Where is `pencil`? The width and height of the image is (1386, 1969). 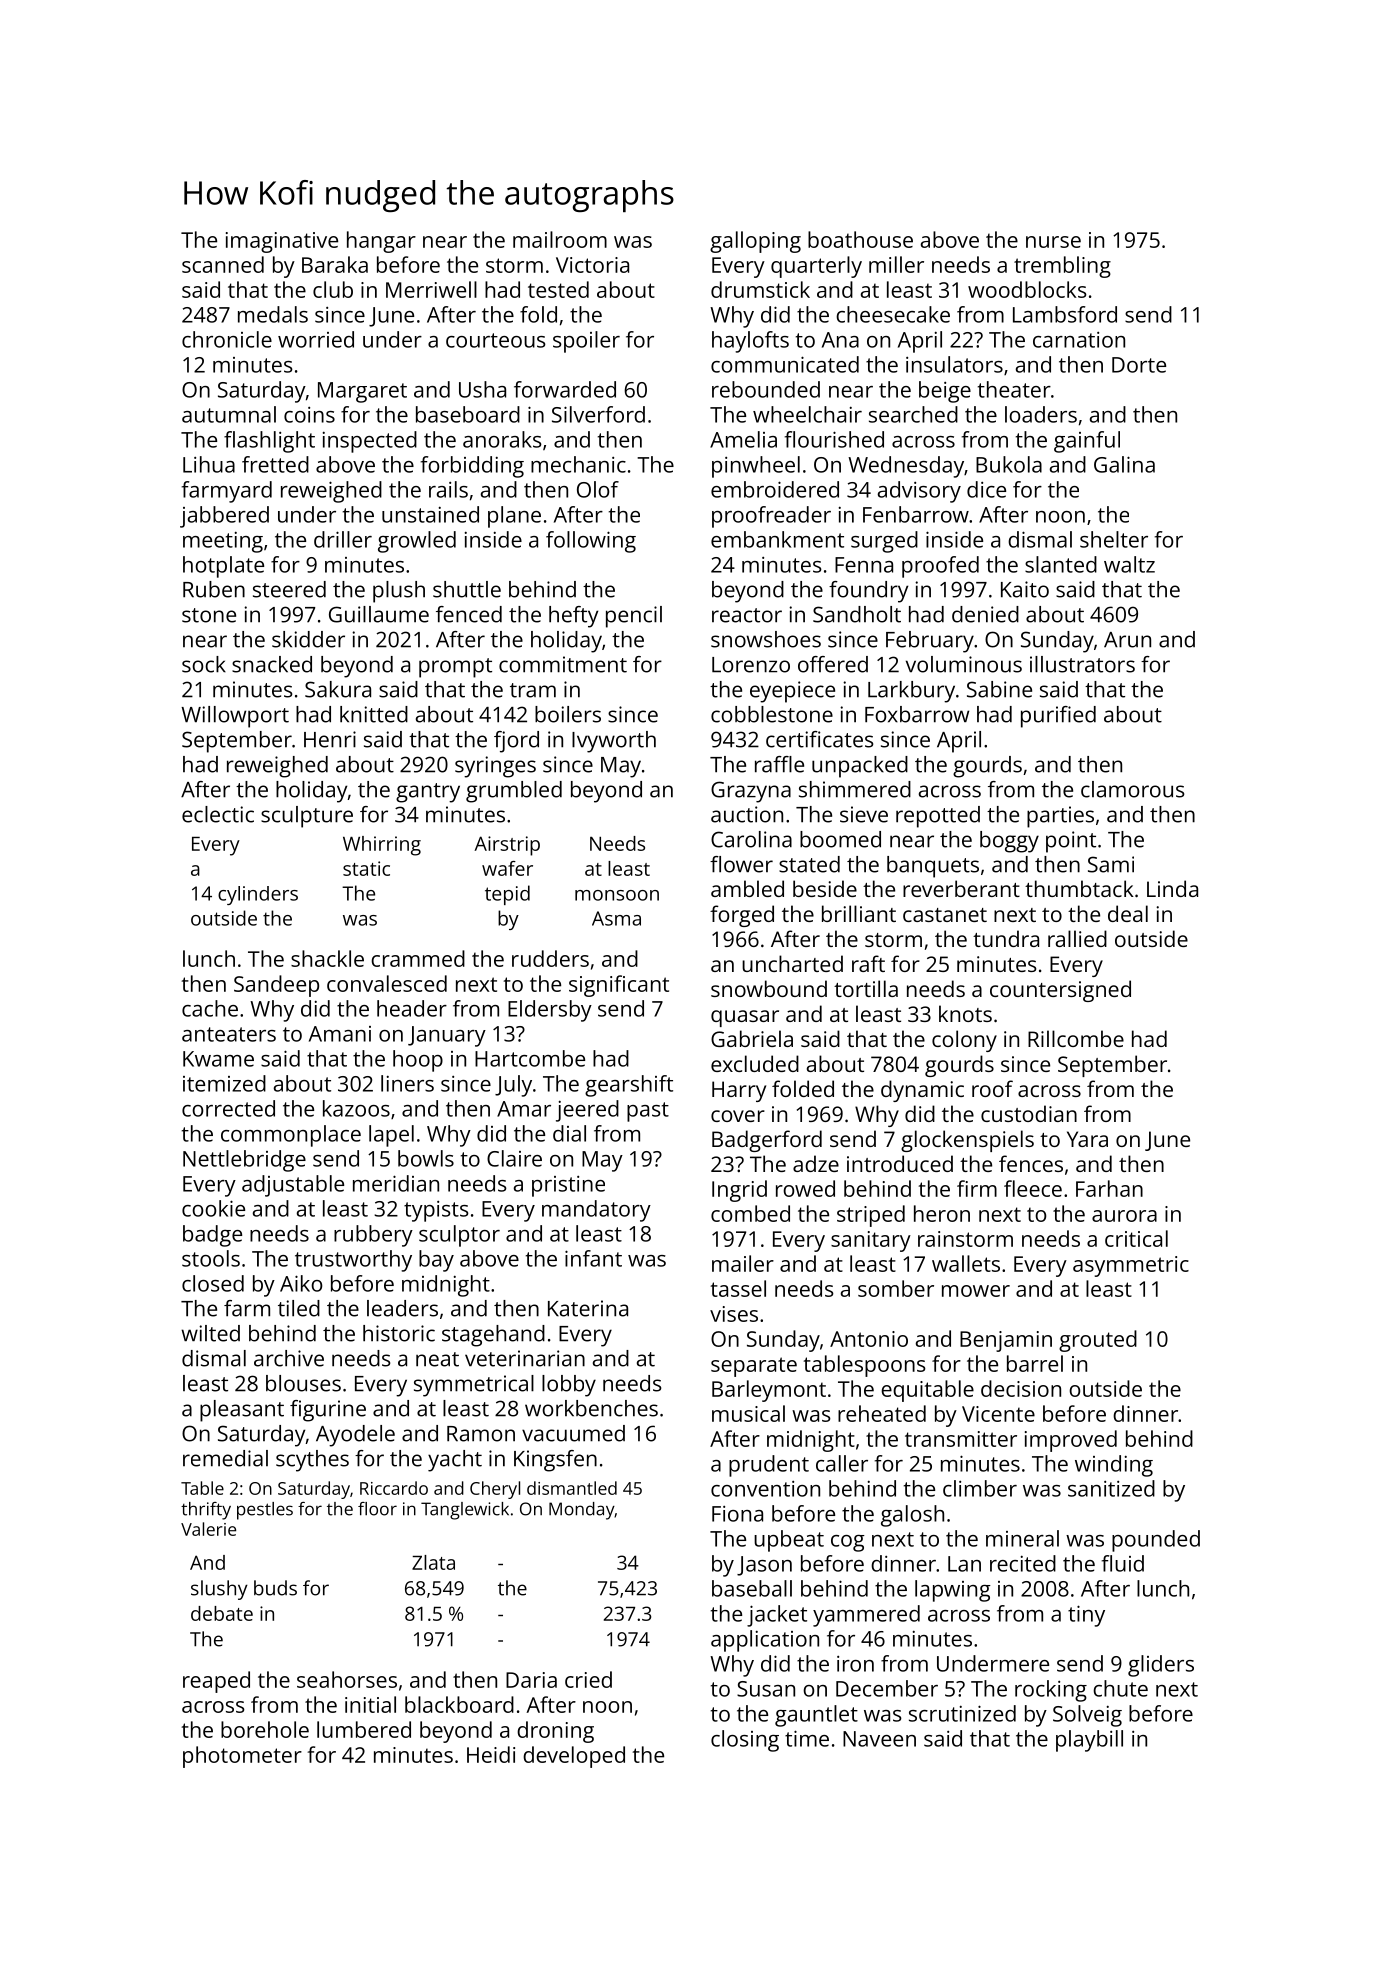 pencil is located at coordinates (634, 617).
